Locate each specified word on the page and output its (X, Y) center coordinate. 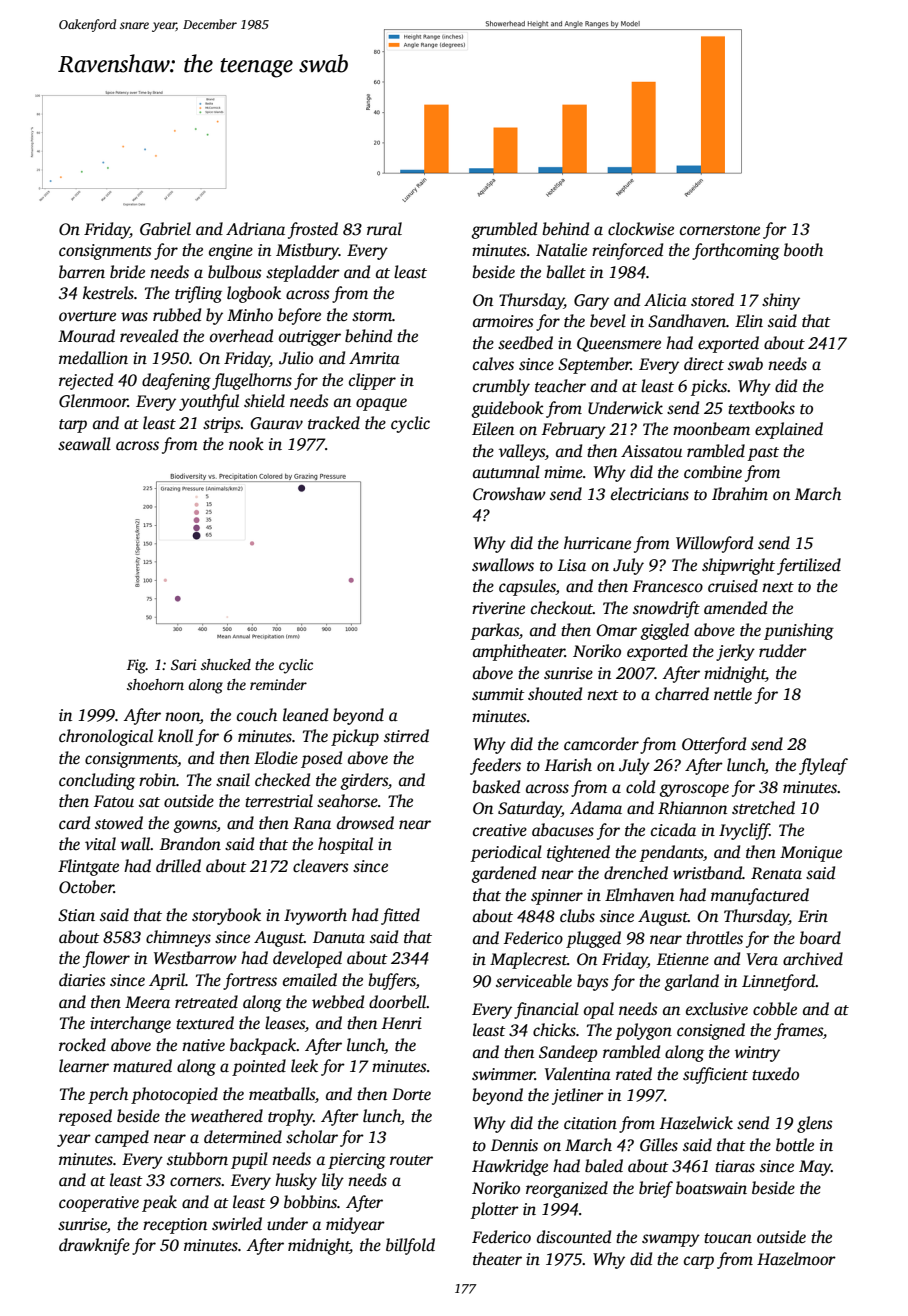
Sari (183, 664)
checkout (562, 608)
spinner (557, 897)
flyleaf (823, 766)
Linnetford (779, 982)
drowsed (365, 823)
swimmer (503, 1074)
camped (122, 1138)
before (299, 316)
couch (257, 715)
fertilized (809, 566)
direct (704, 364)
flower (106, 959)
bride (127, 271)
